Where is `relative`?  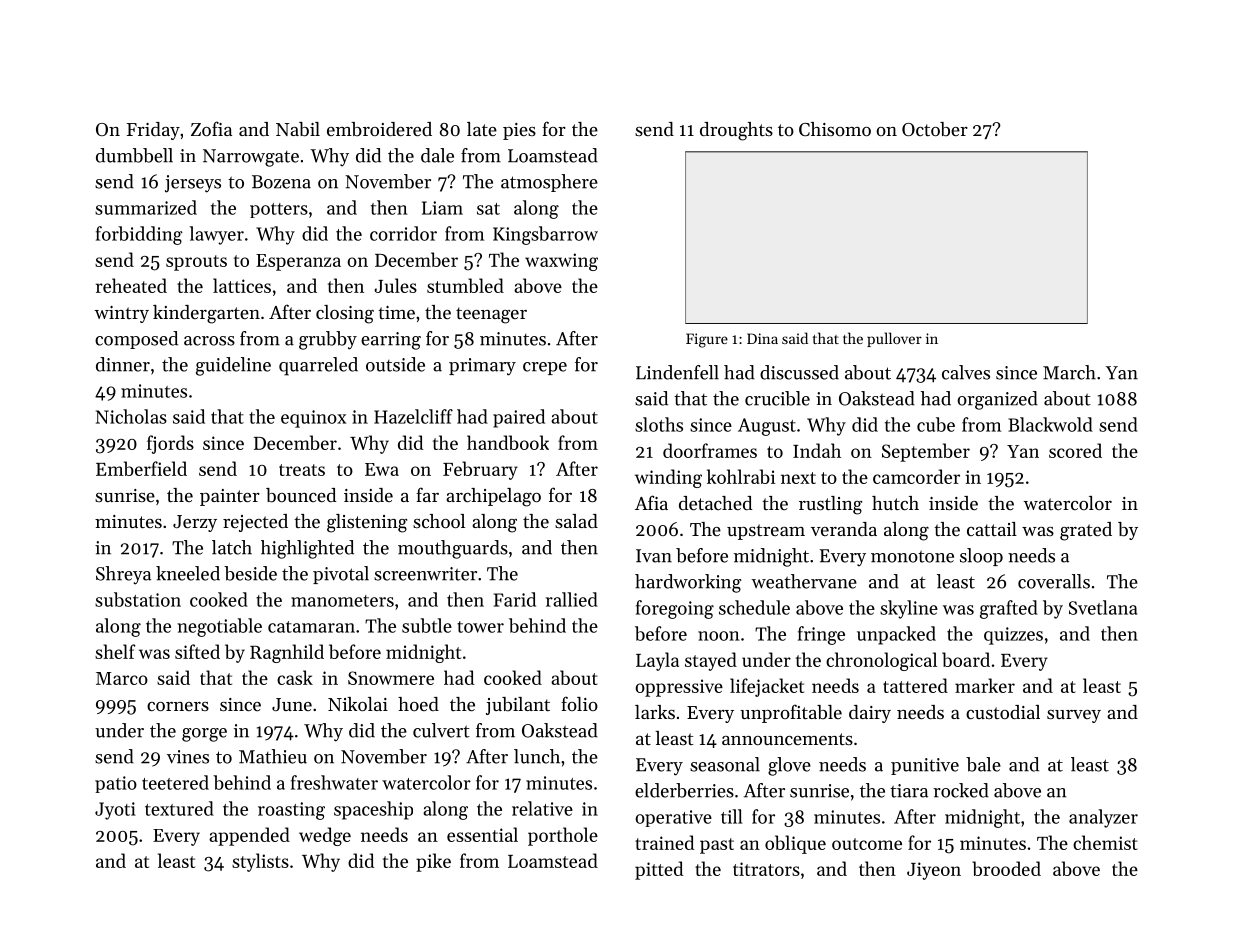
relative is located at coordinates (542, 808).
